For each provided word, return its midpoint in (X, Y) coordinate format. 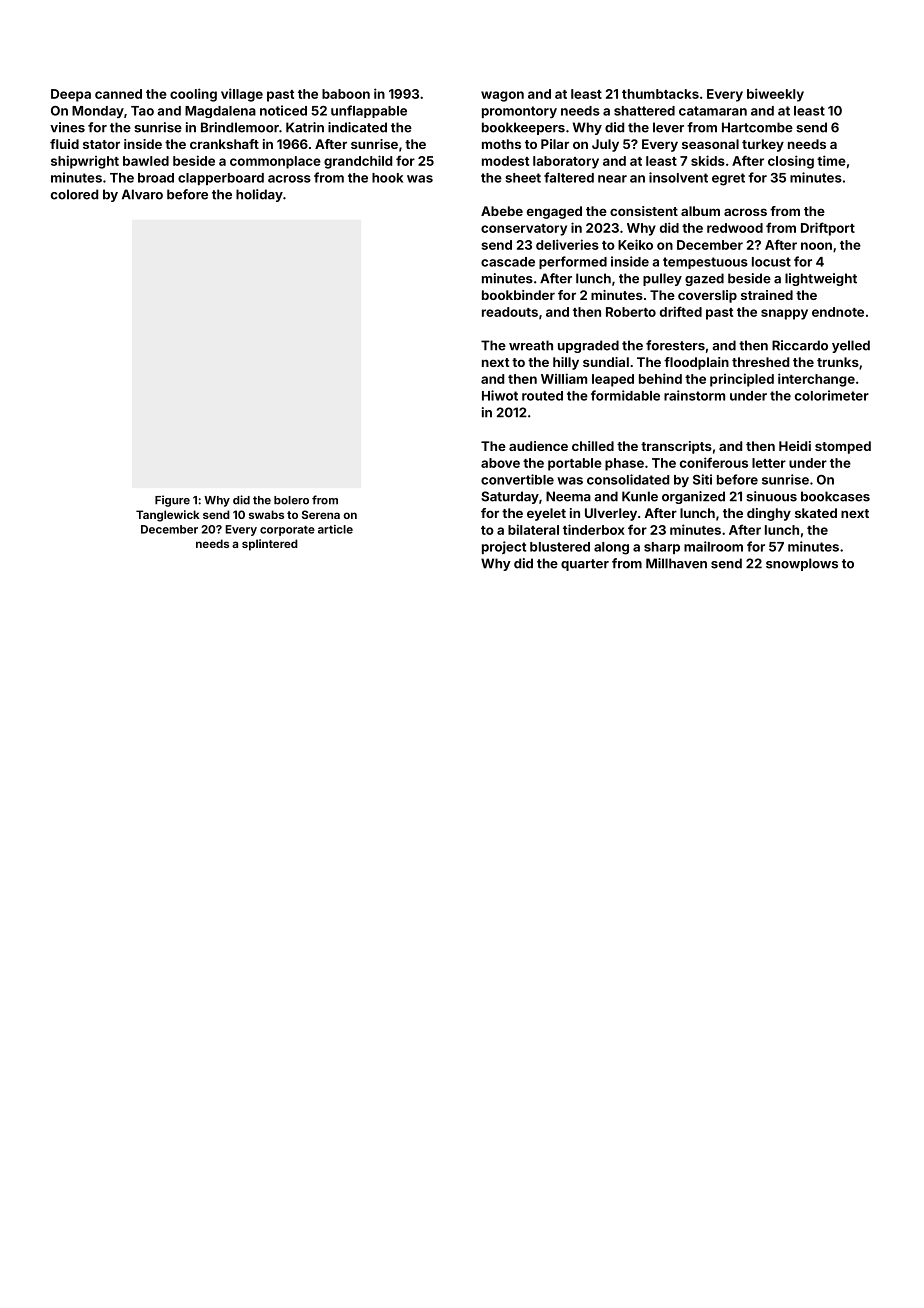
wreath (531, 345)
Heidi (795, 446)
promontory (519, 112)
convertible (517, 479)
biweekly (775, 95)
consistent (644, 211)
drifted (681, 311)
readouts (510, 312)
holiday (259, 195)
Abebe (502, 211)
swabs (266, 514)
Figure (172, 501)
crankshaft (224, 144)
